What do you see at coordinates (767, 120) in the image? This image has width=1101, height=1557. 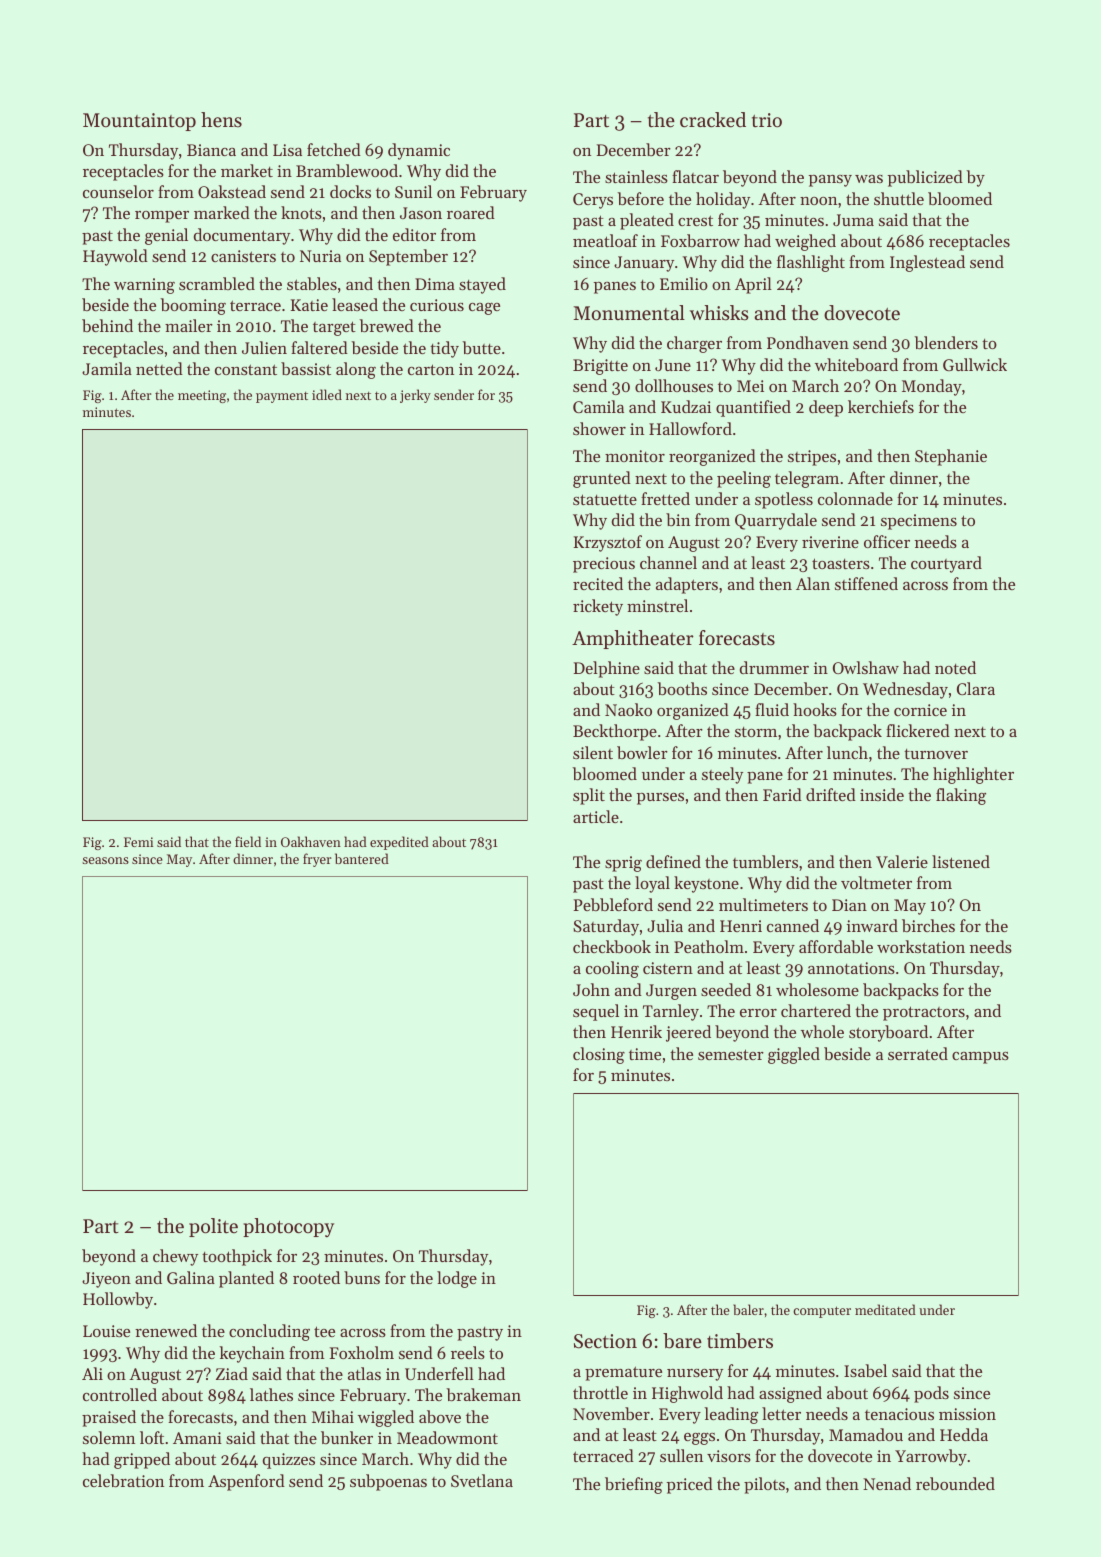 I see `trio` at bounding box center [767, 120].
